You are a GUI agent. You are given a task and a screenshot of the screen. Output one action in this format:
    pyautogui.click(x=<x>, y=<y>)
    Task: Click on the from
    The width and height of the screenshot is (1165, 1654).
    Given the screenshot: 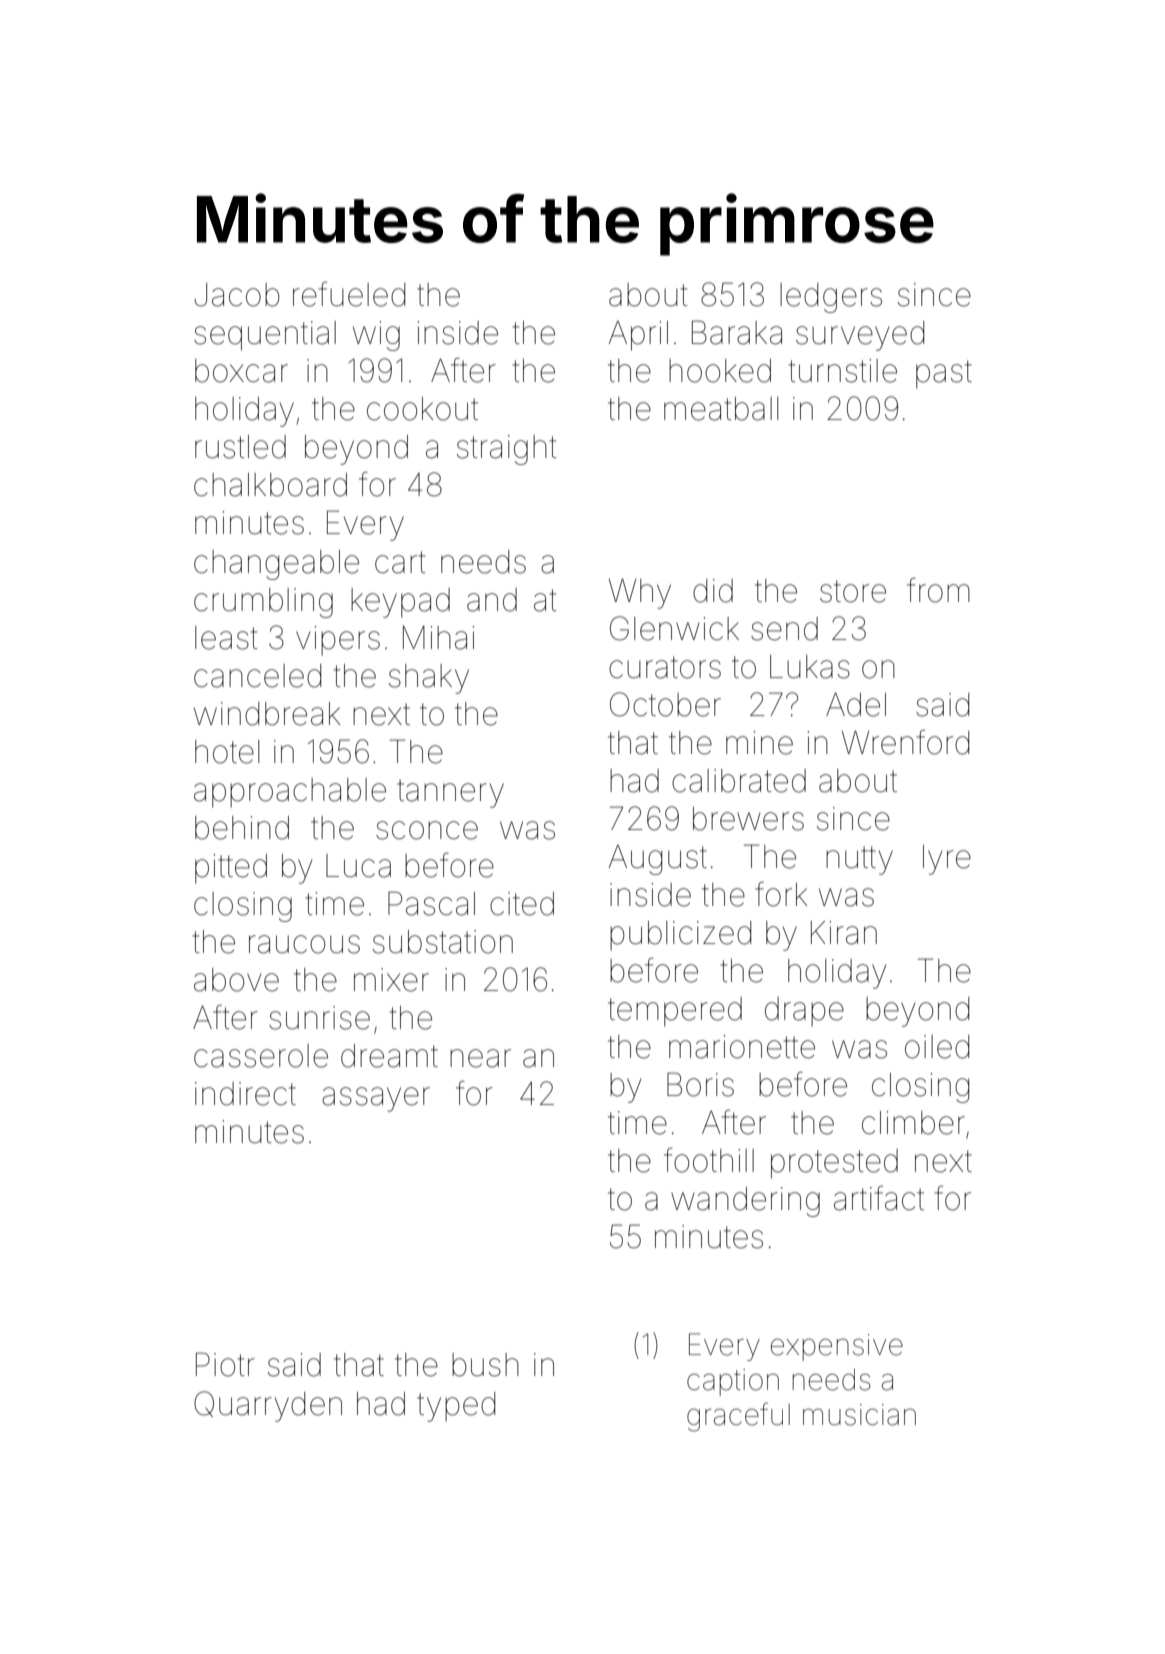 What is the action you would take?
    pyautogui.click(x=938, y=590)
